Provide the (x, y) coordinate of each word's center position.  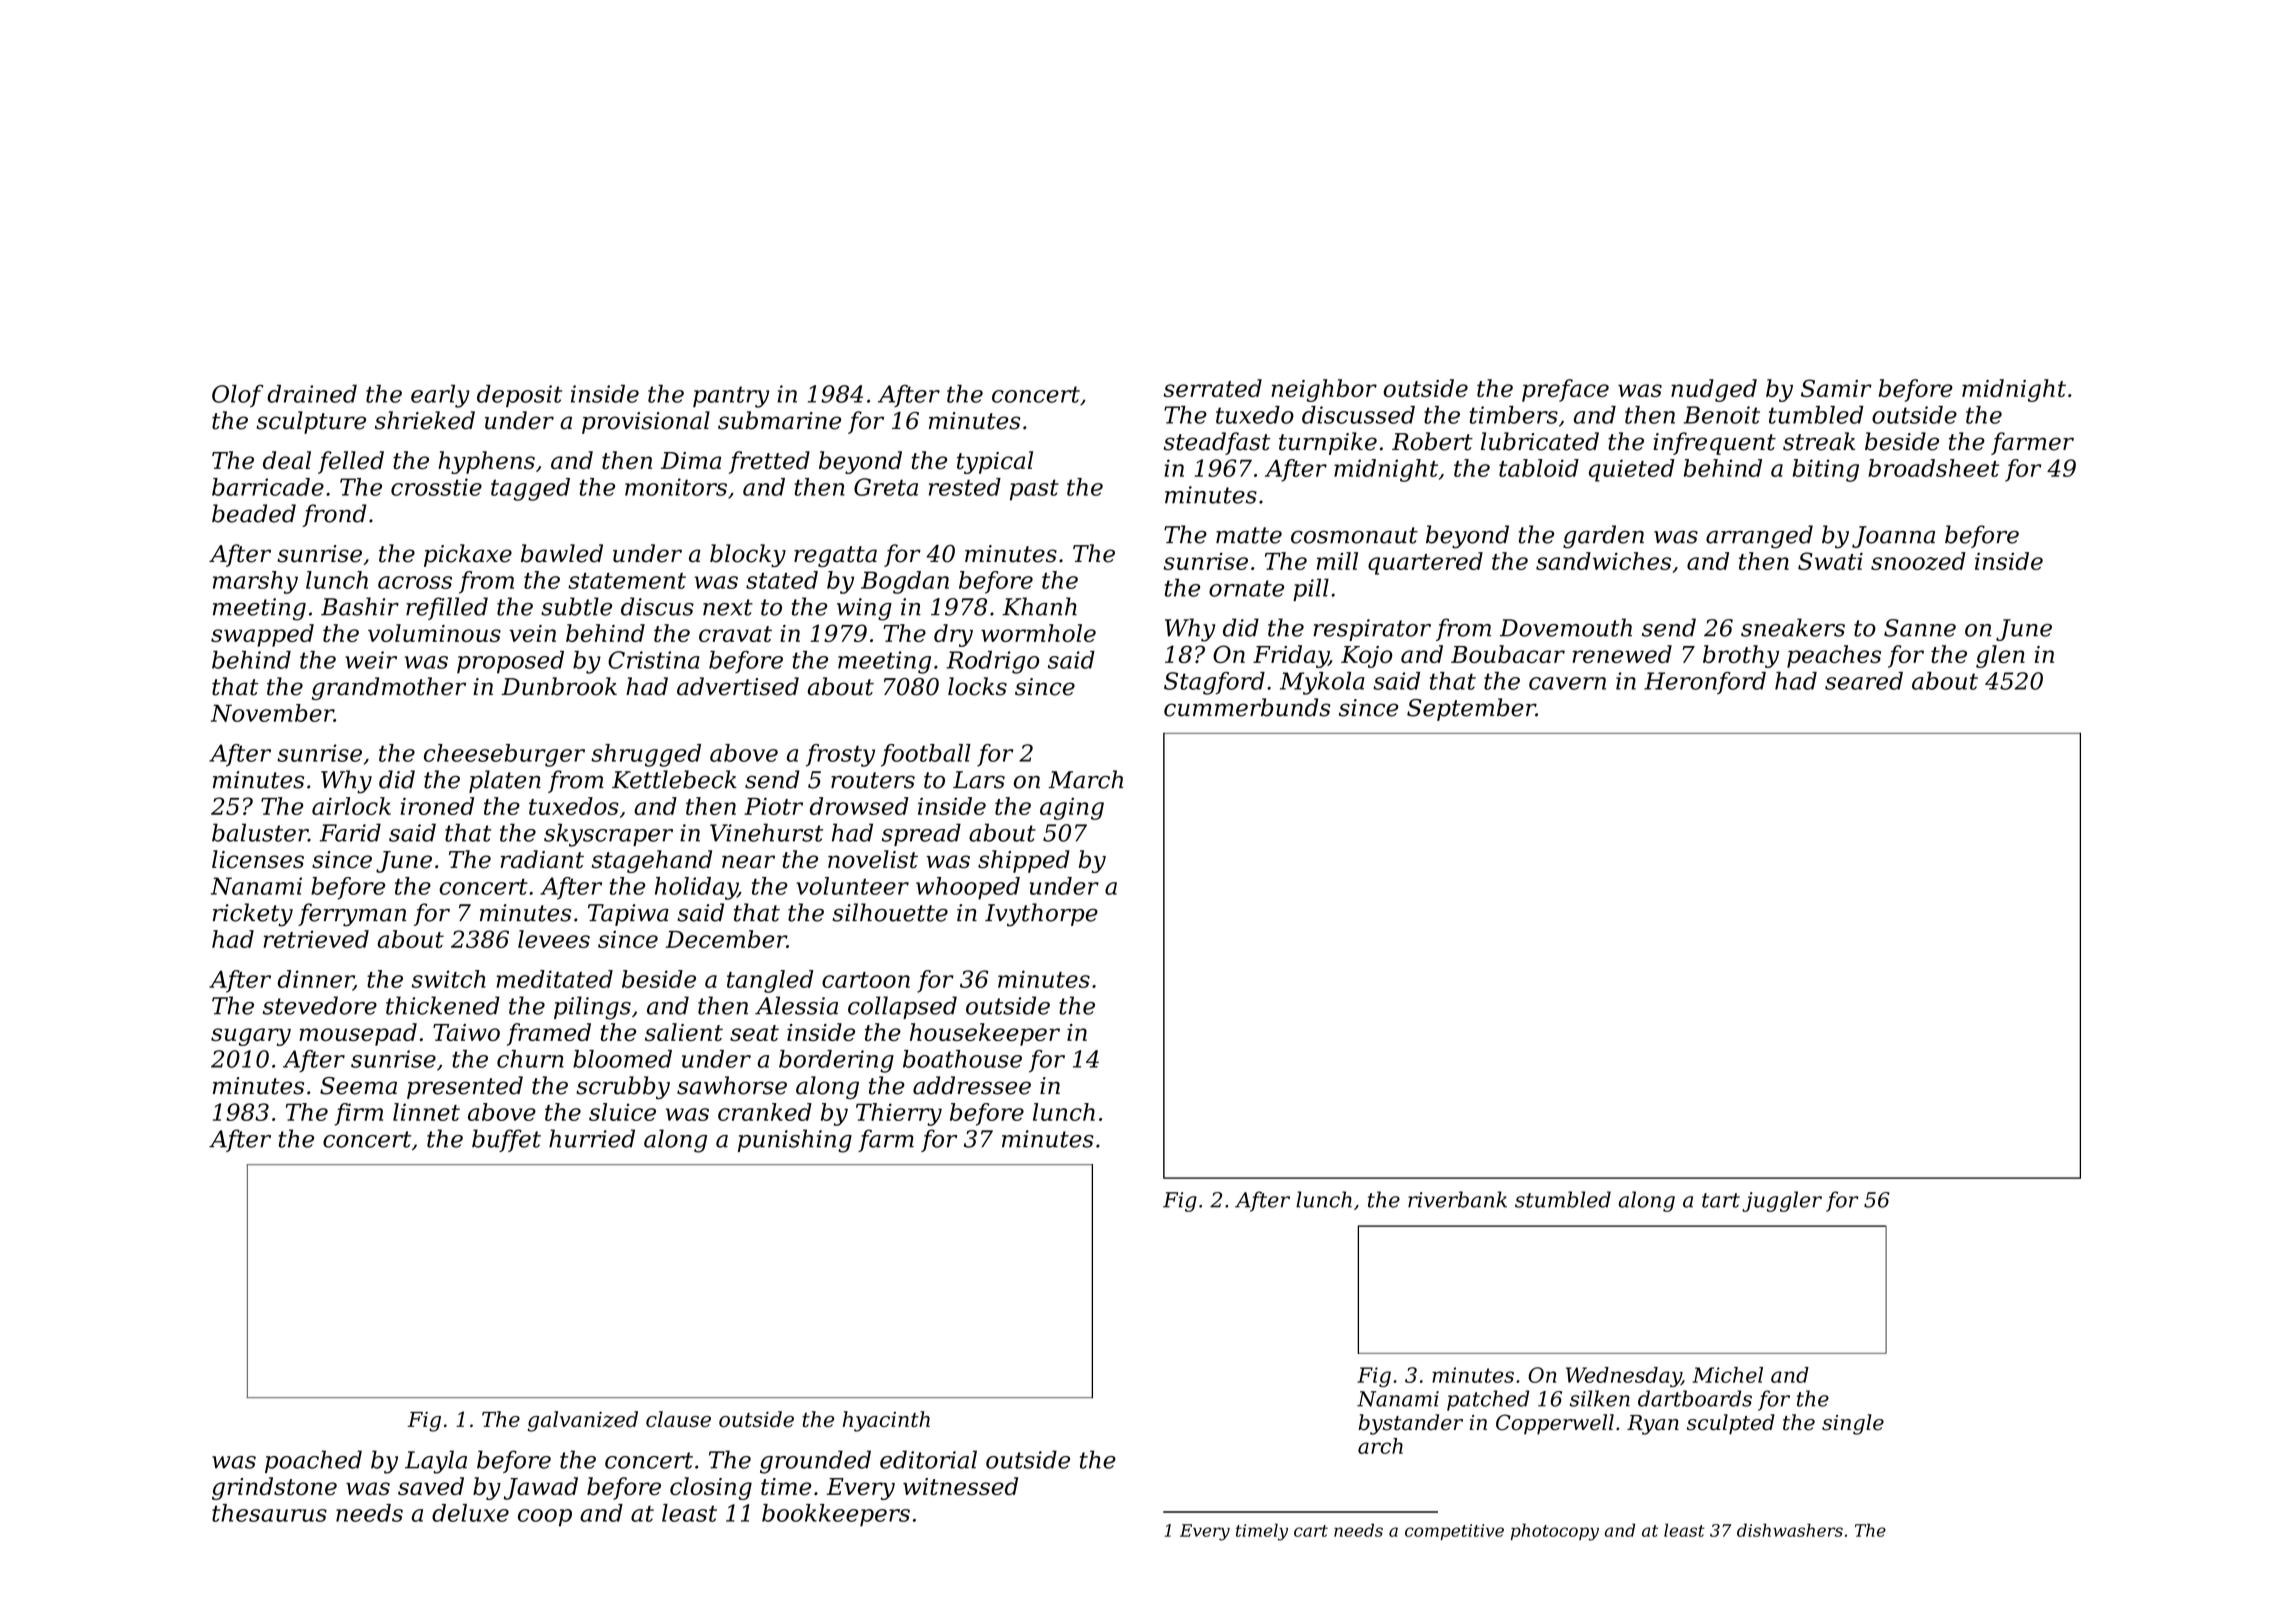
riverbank (1457, 1199)
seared (1864, 681)
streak (1819, 441)
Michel (1727, 1375)
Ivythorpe (1041, 915)
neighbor (1324, 390)
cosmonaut (1354, 535)
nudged (1714, 390)
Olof (237, 396)
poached (313, 1461)
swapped (262, 635)
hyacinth (886, 1421)
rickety (253, 915)
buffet (506, 1140)
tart (1721, 1200)
